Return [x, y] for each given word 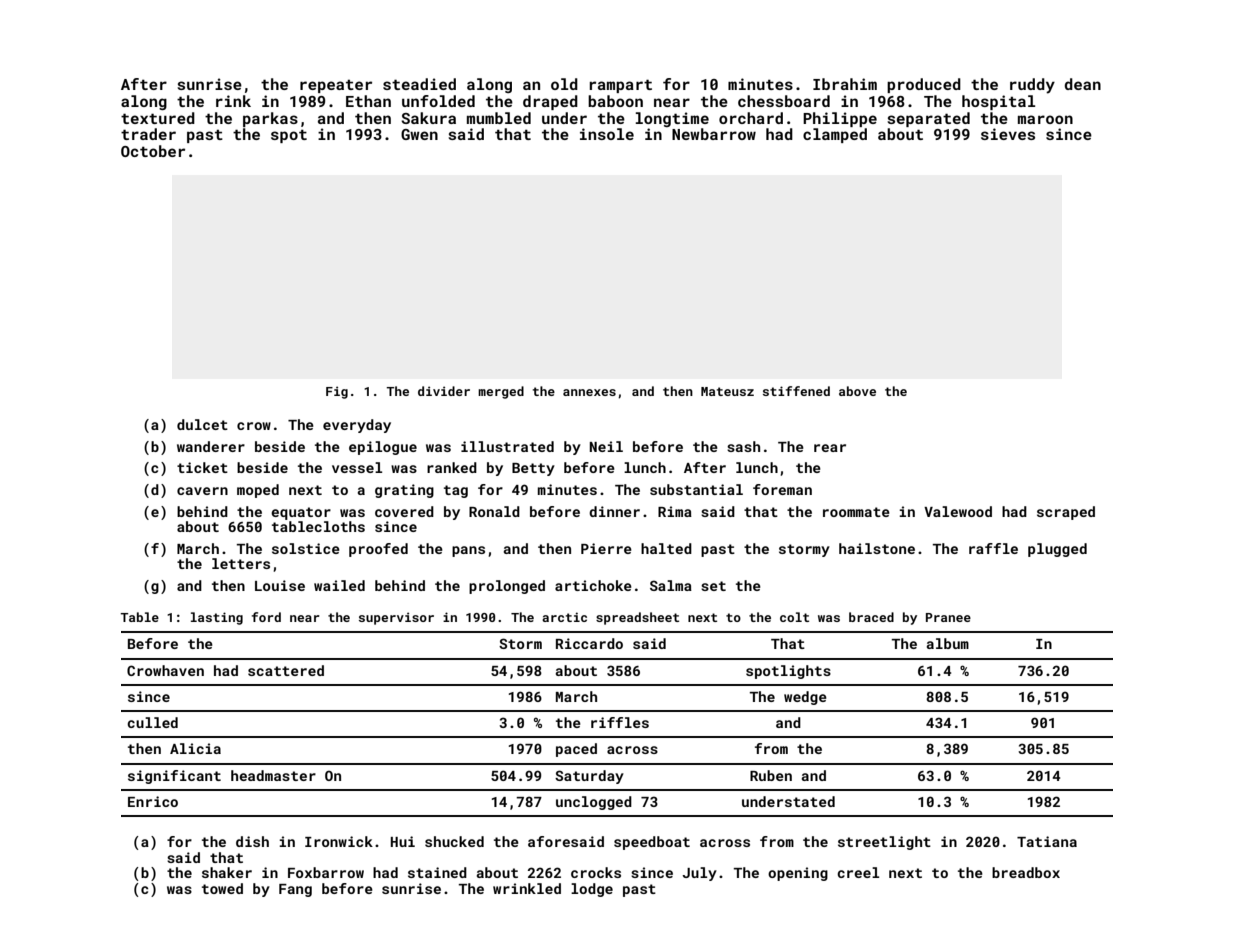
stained [437, 872]
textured [158, 118]
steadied [419, 84]
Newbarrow [714, 134]
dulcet [202, 424]
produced [924, 85]
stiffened [796, 391]
